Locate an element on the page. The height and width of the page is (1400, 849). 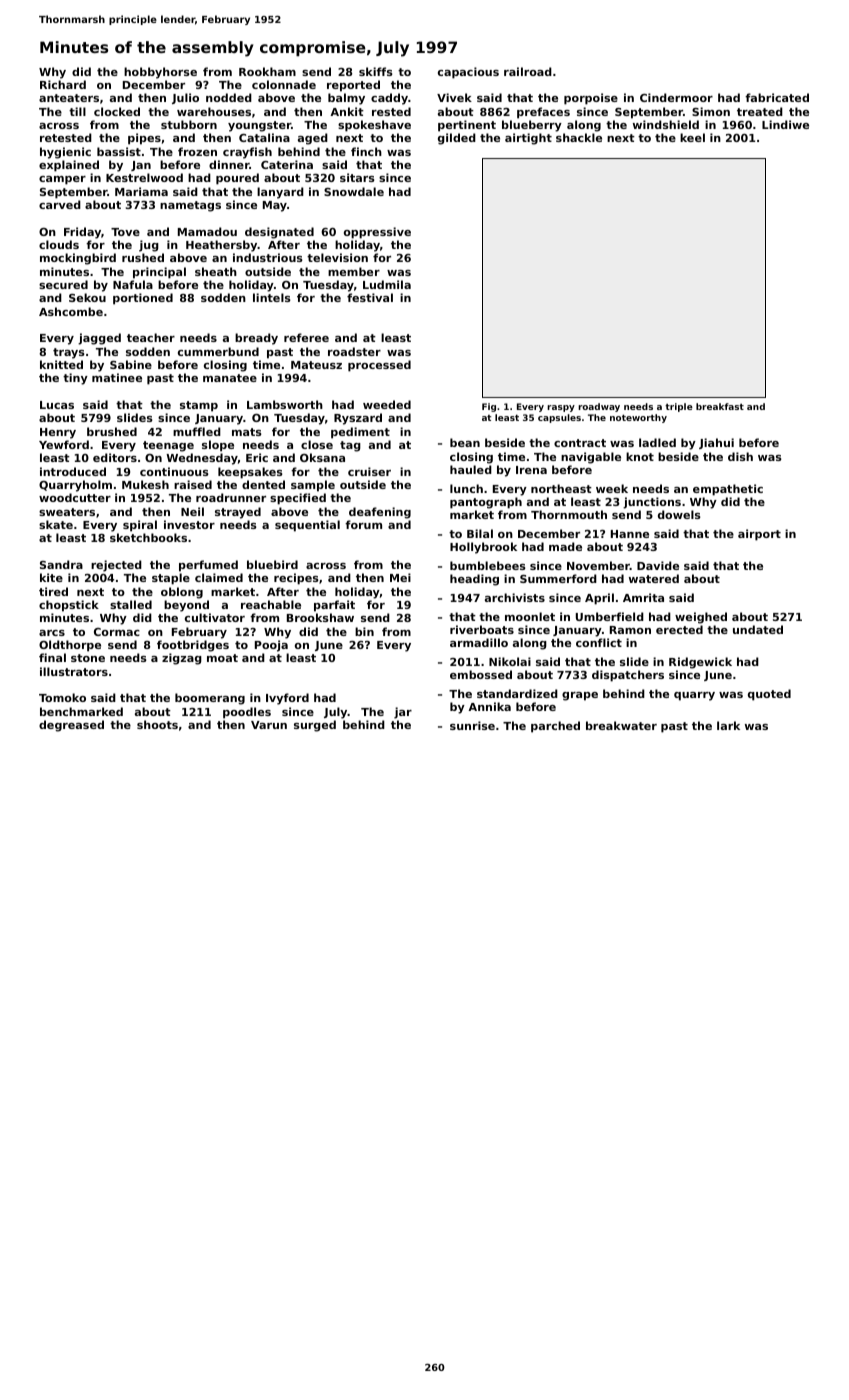
final is located at coordinates (52, 657).
